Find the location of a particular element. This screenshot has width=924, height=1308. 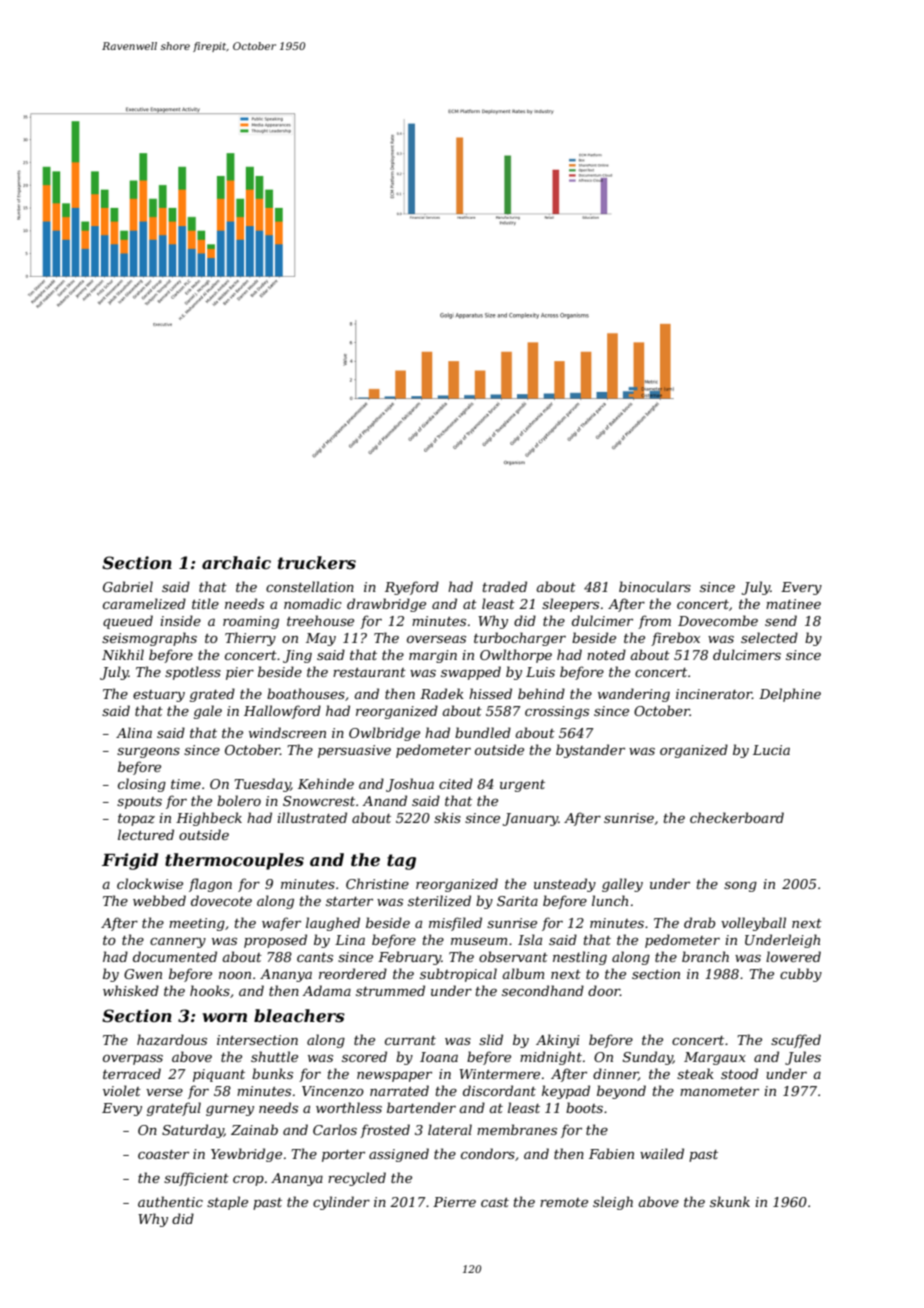

sterilized is located at coordinates (439, 901).
